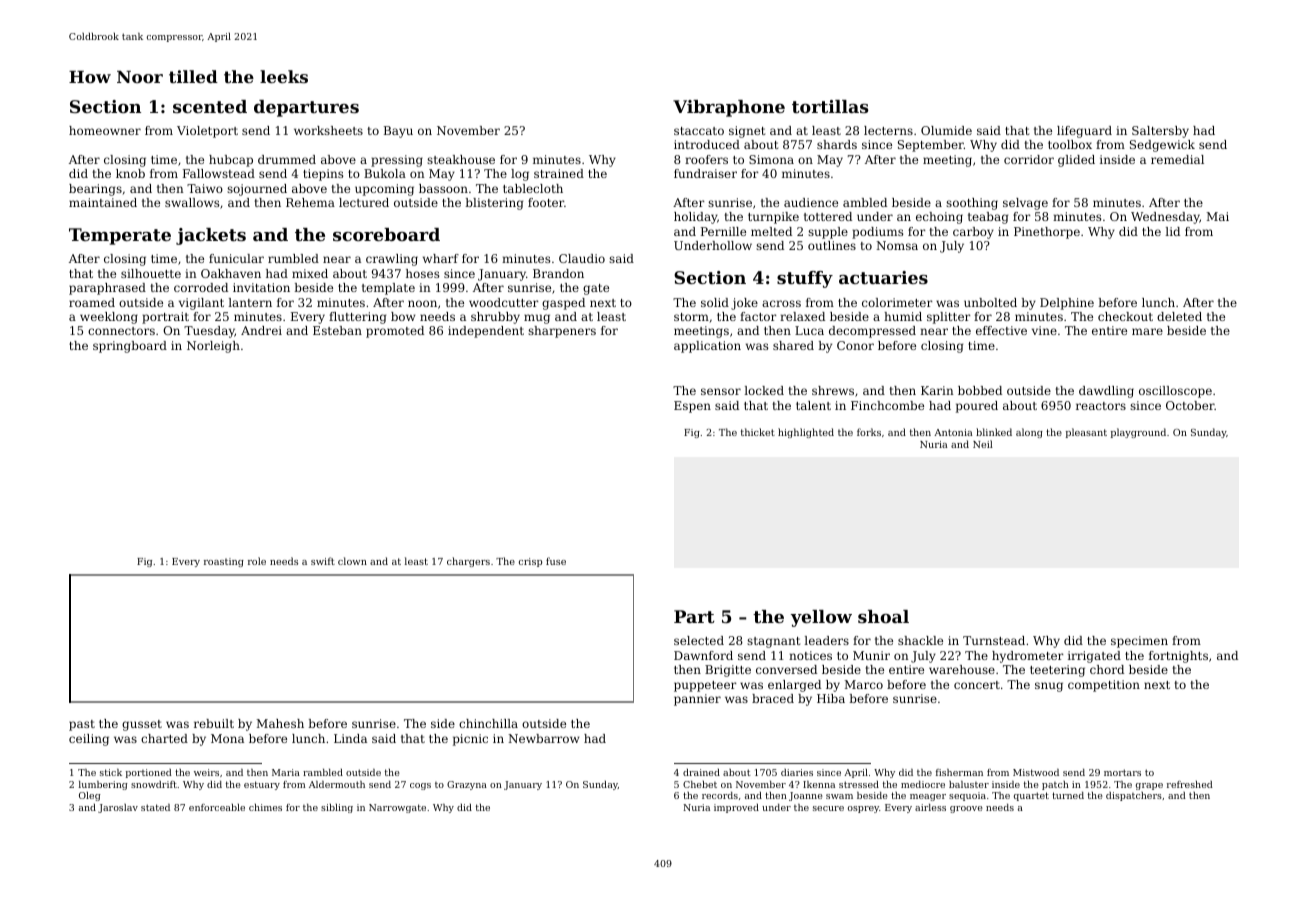 The width and height of the image is (1308, 924). I want to click on roasting, so click(224, 562).
